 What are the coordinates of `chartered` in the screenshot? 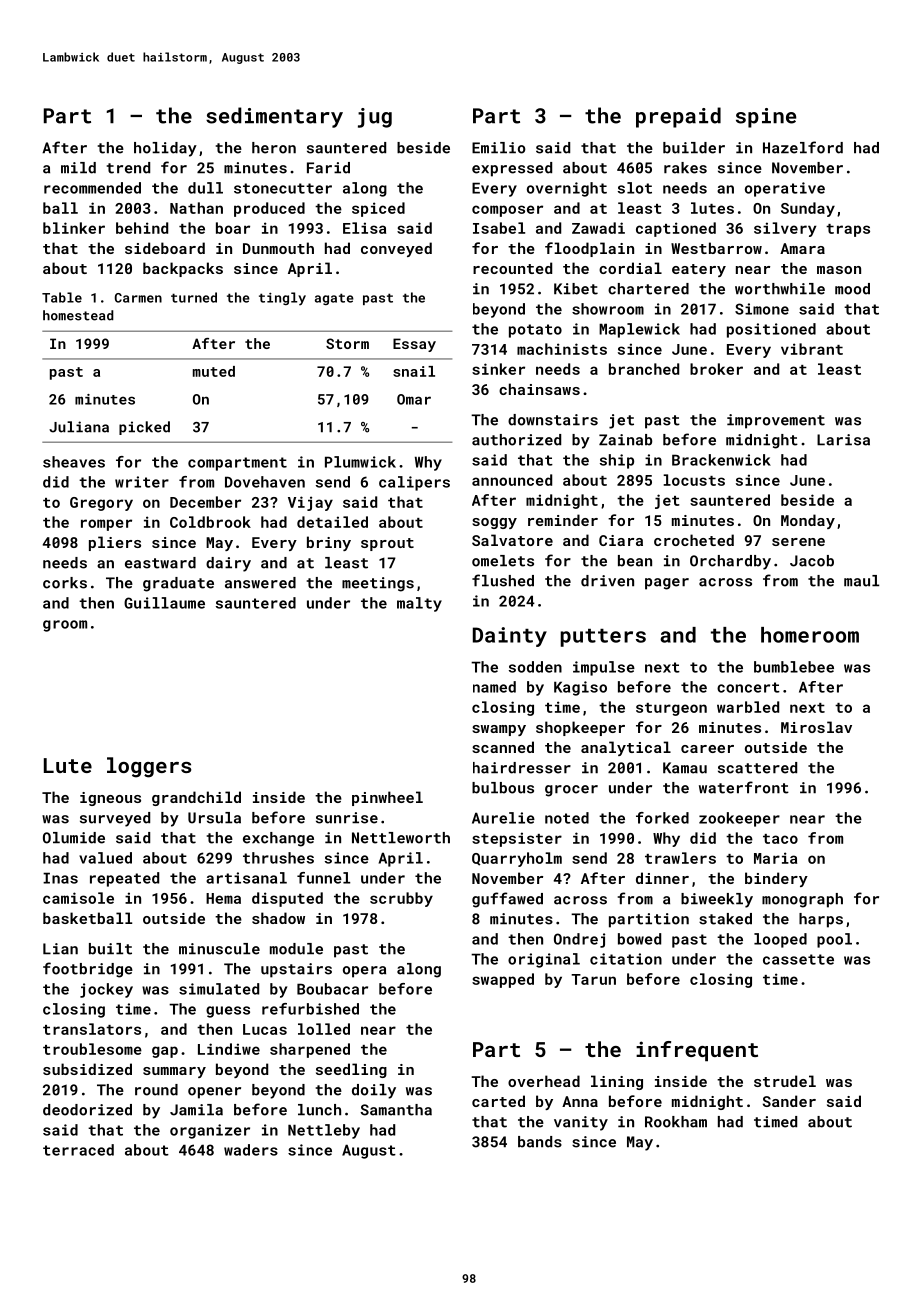 It's located at (648, 289).
